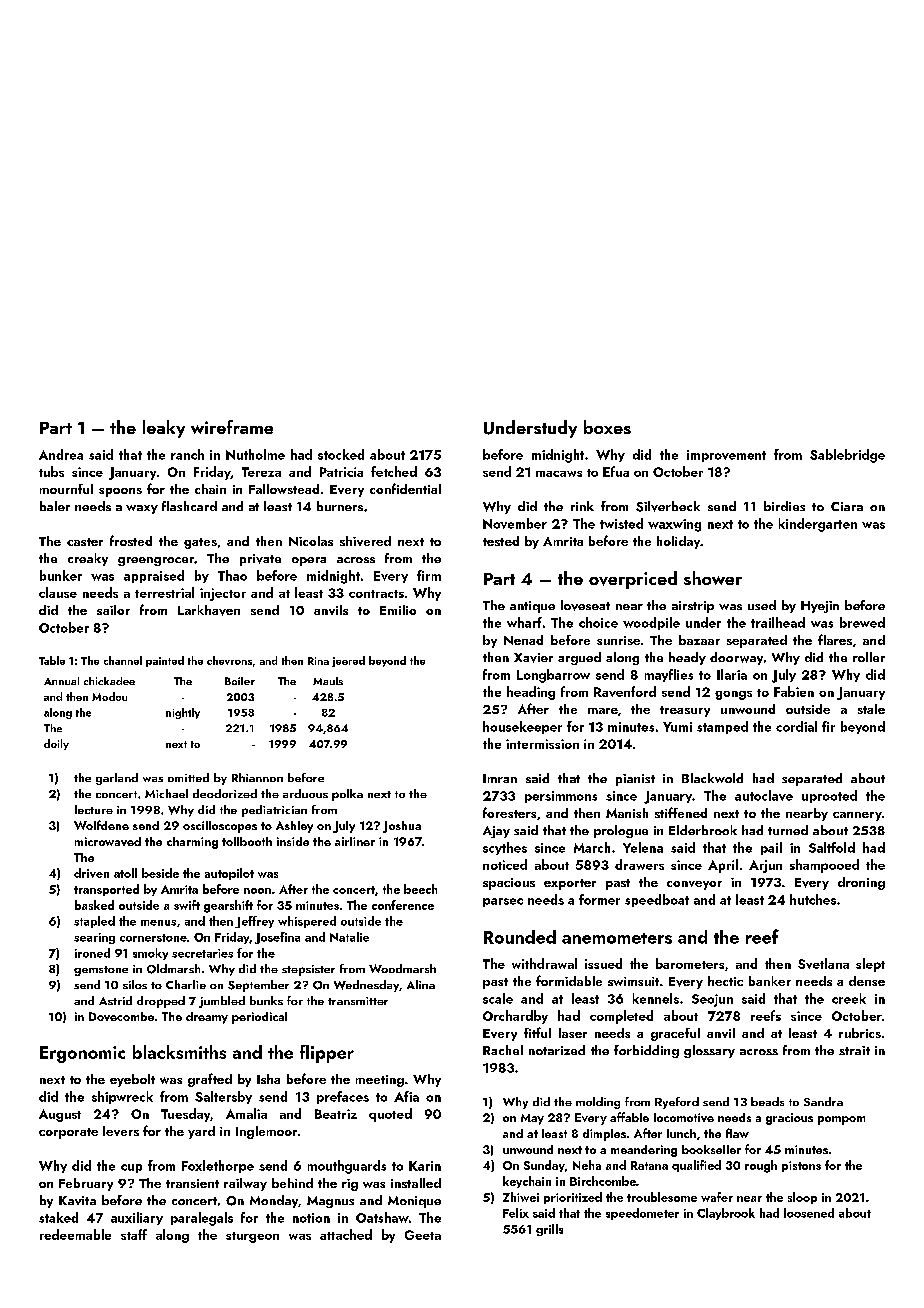 This document has width=924, height=1308. What do you see at coordinates (617, 938) in the document?
I see `anemometers` at bounding box center [617, 938].
